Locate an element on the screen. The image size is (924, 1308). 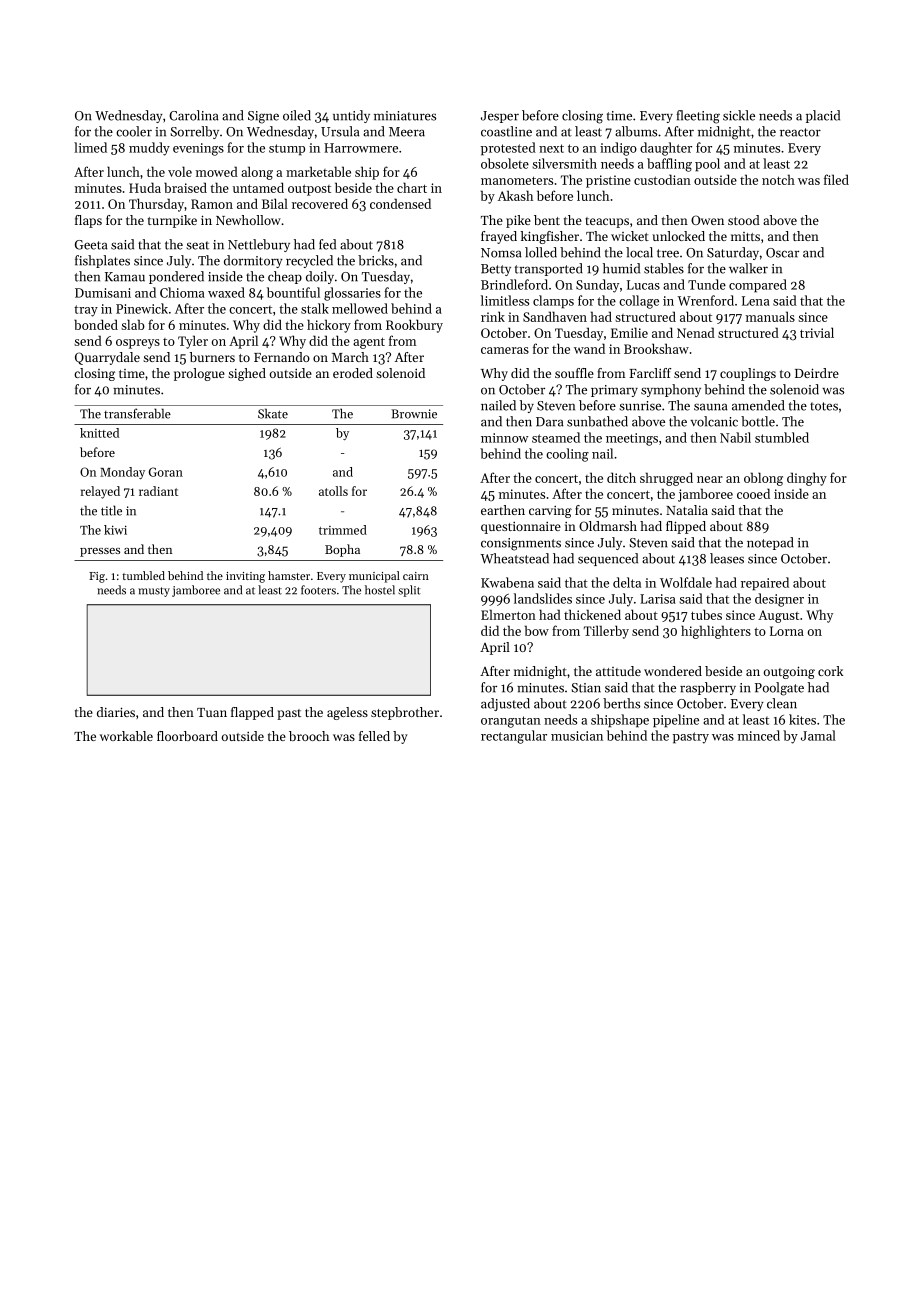
Tillerby is located at coordinates (606, 632).
